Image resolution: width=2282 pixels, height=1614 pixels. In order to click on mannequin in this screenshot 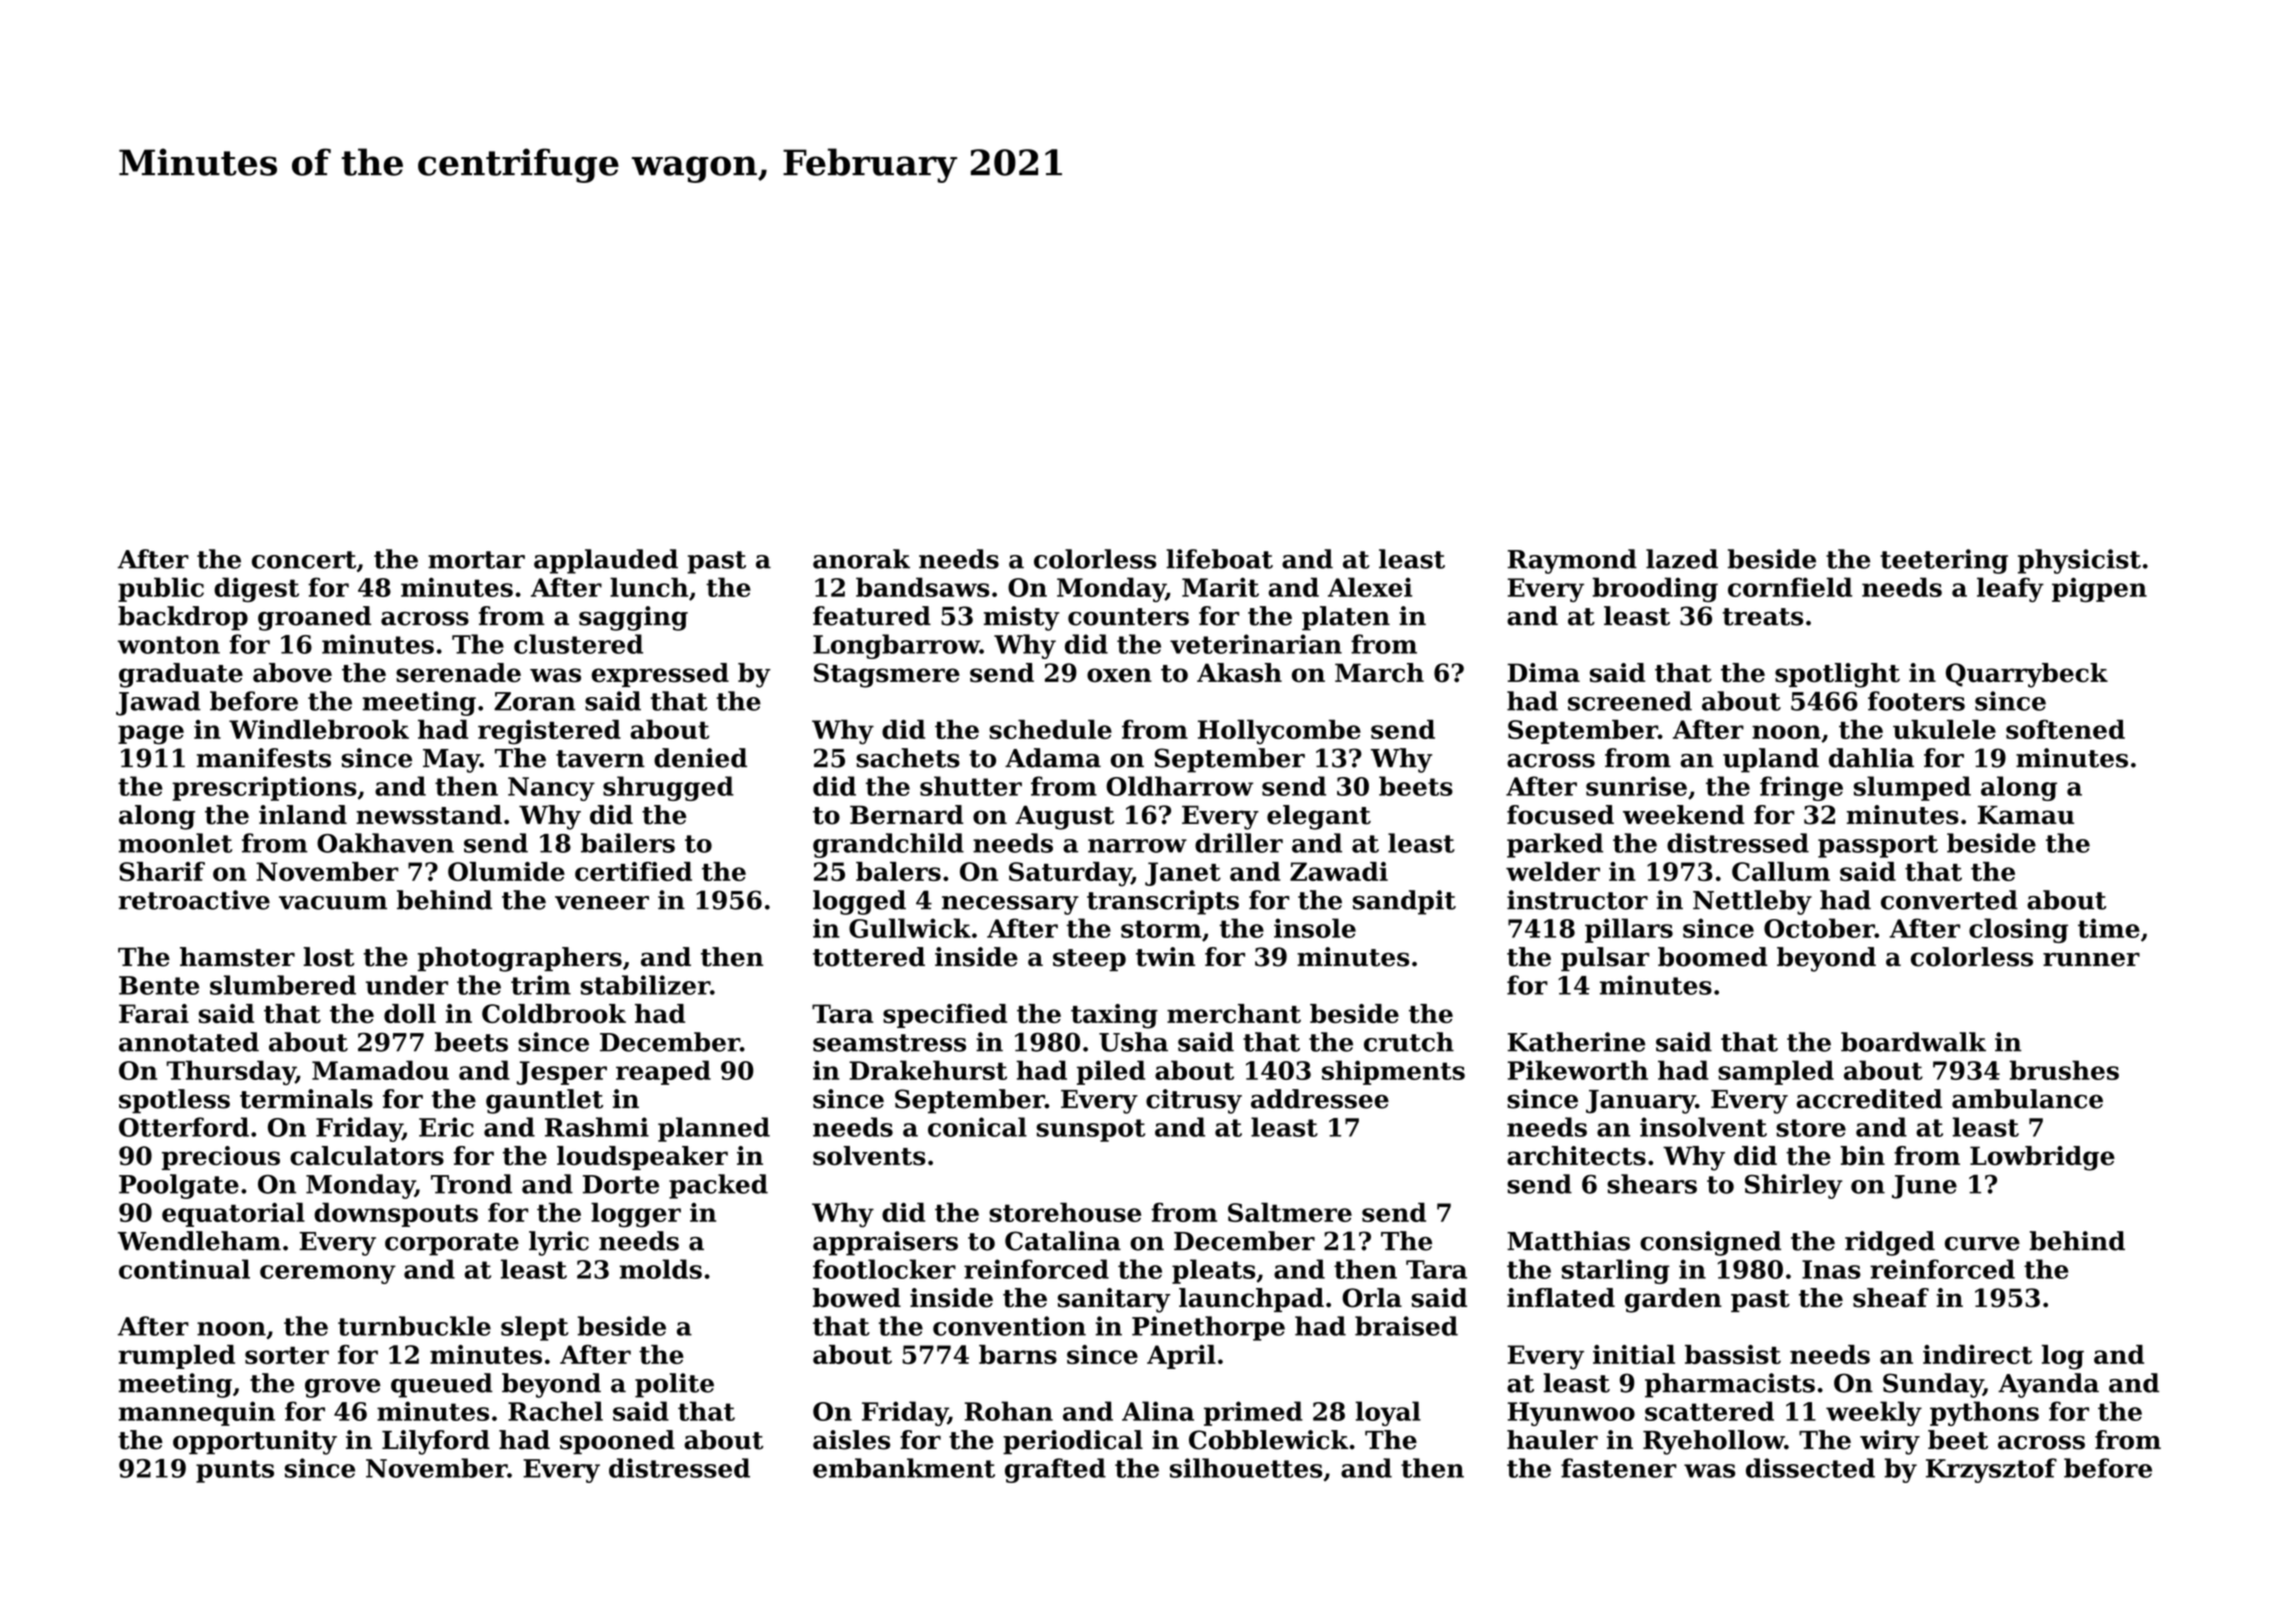, I will do `click(197, 1413)`.
